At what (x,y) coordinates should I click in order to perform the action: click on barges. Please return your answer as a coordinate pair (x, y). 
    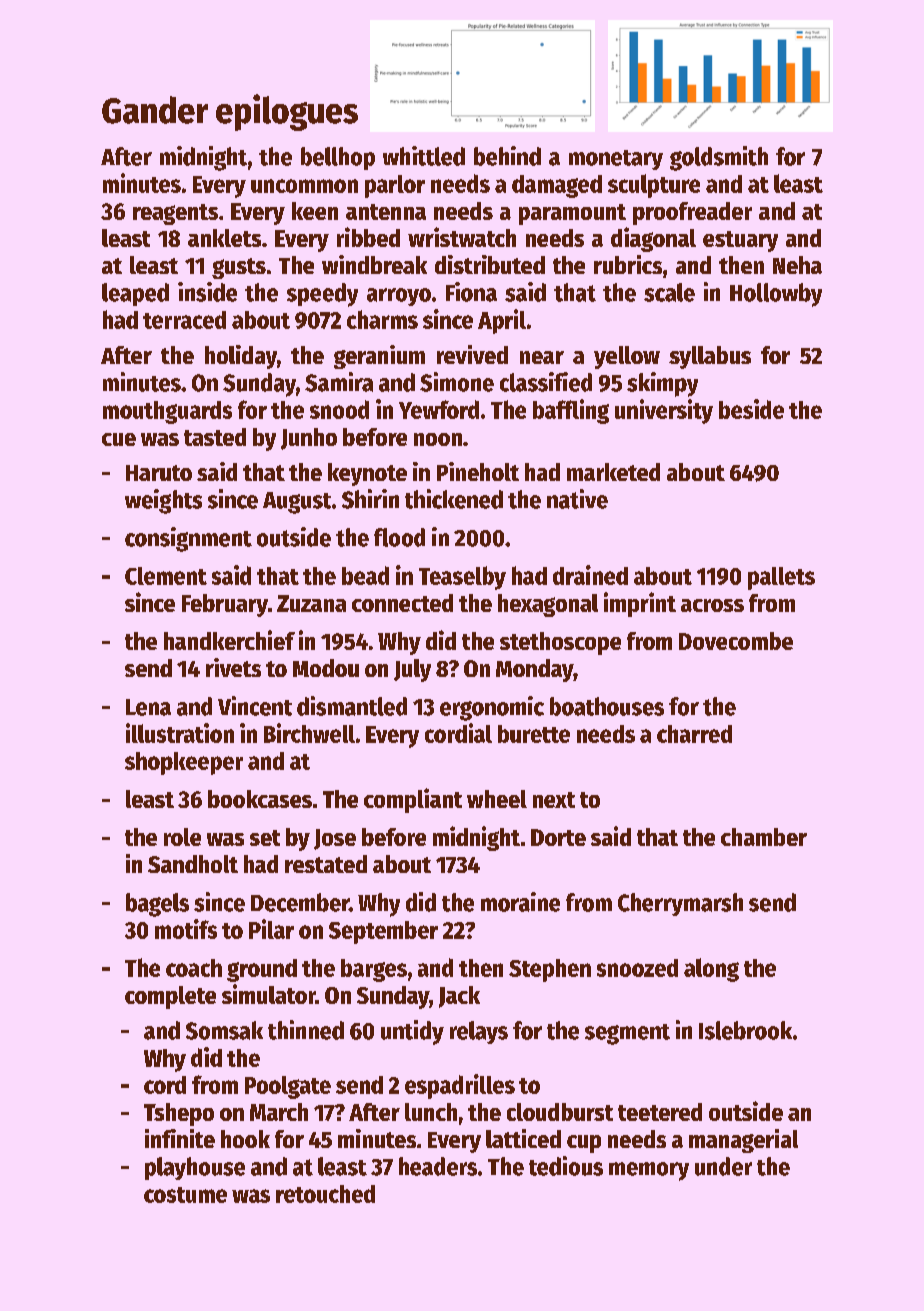
    Looking at the image, I should click on (374, 970).
